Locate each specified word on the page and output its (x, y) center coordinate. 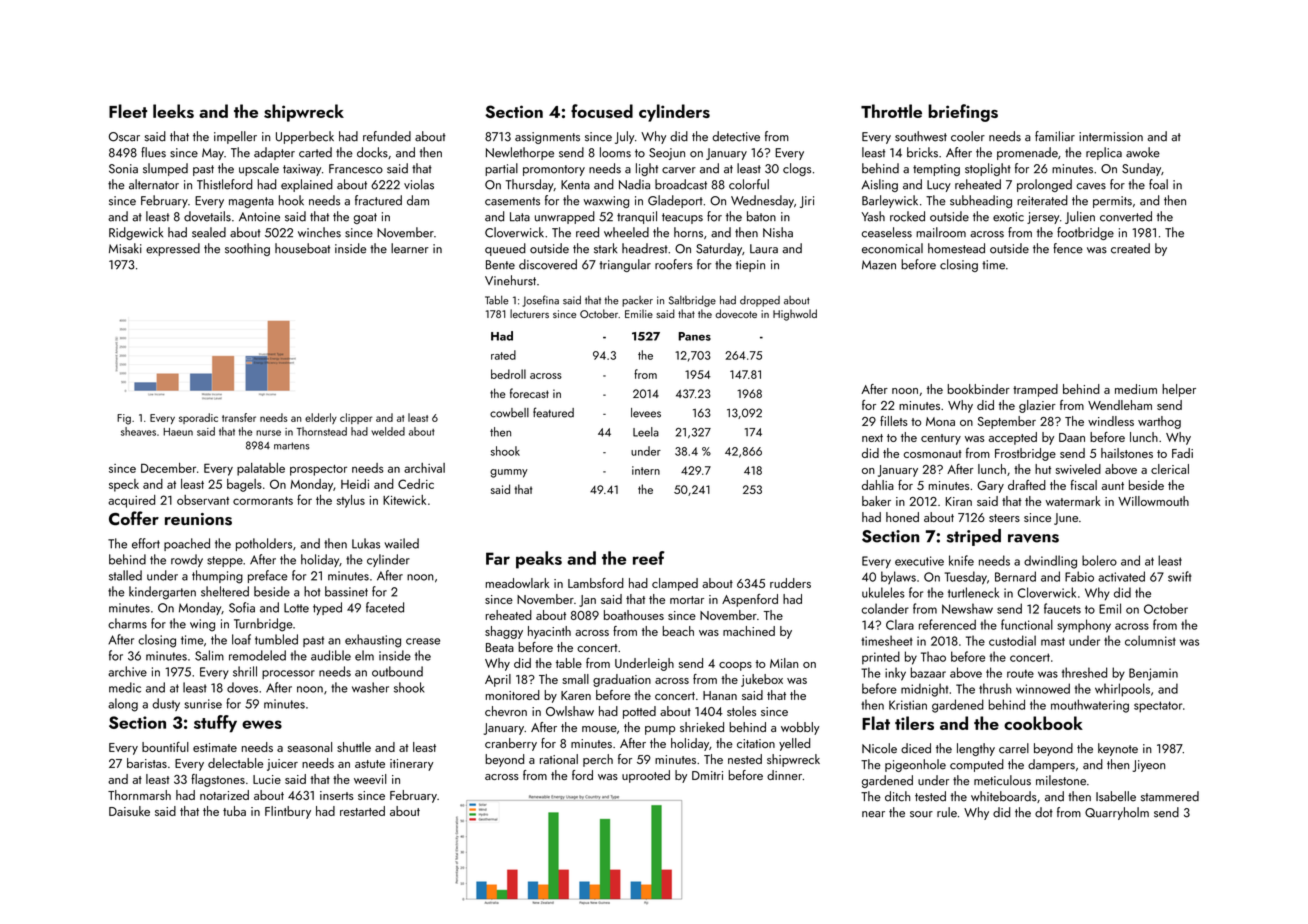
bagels (244, 485)
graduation (622, 680)
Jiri (807, 202)
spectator (1158, 707)
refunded (387, 136)
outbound (397, 671)
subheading (981, 201)
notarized (224, 795)
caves (1091, 186)
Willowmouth (1153, 501)
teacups (682, 218)
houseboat (302, 248)
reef (649, 558)
